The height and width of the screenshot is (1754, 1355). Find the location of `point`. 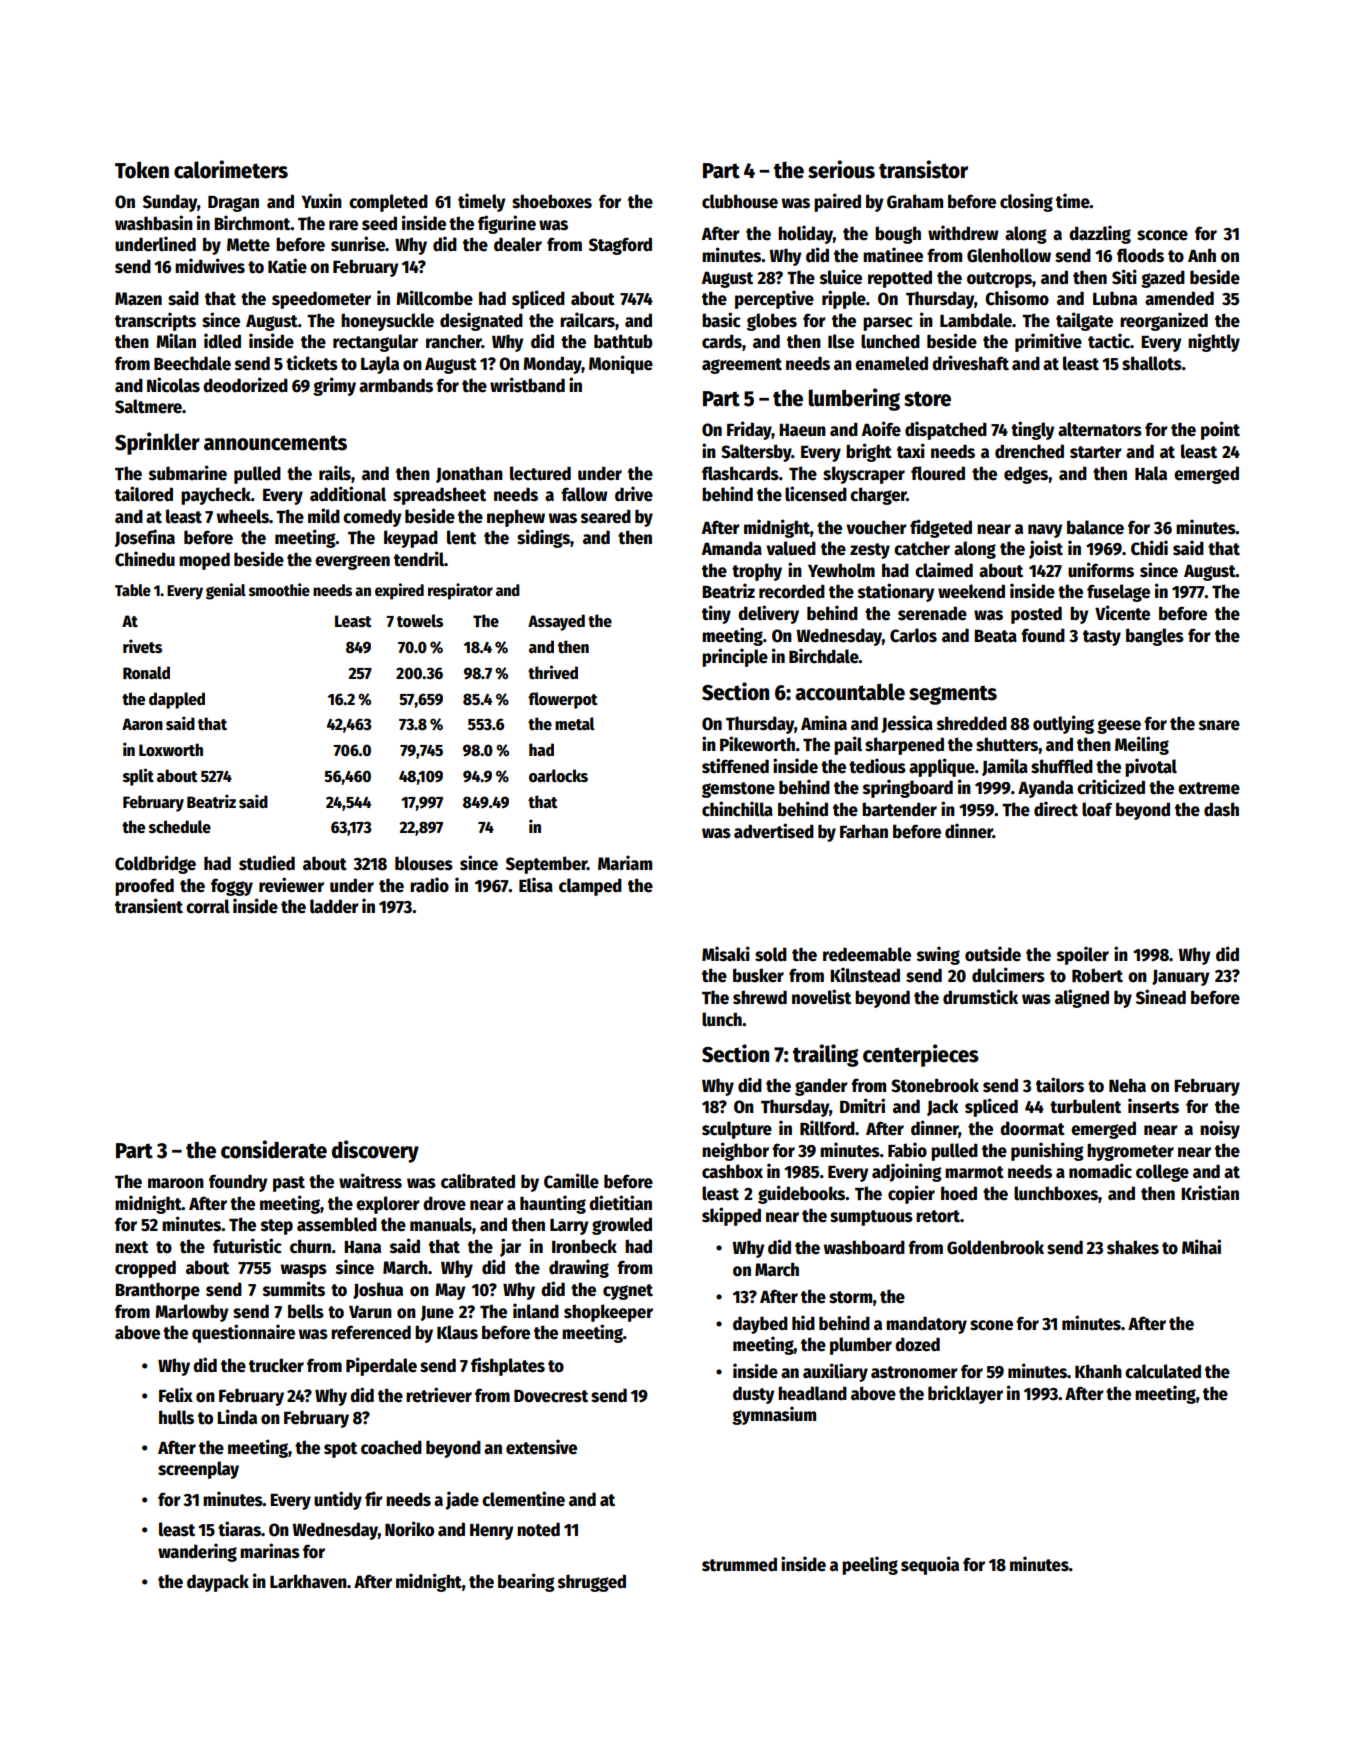

point is located at coordinates (1220, 430).
